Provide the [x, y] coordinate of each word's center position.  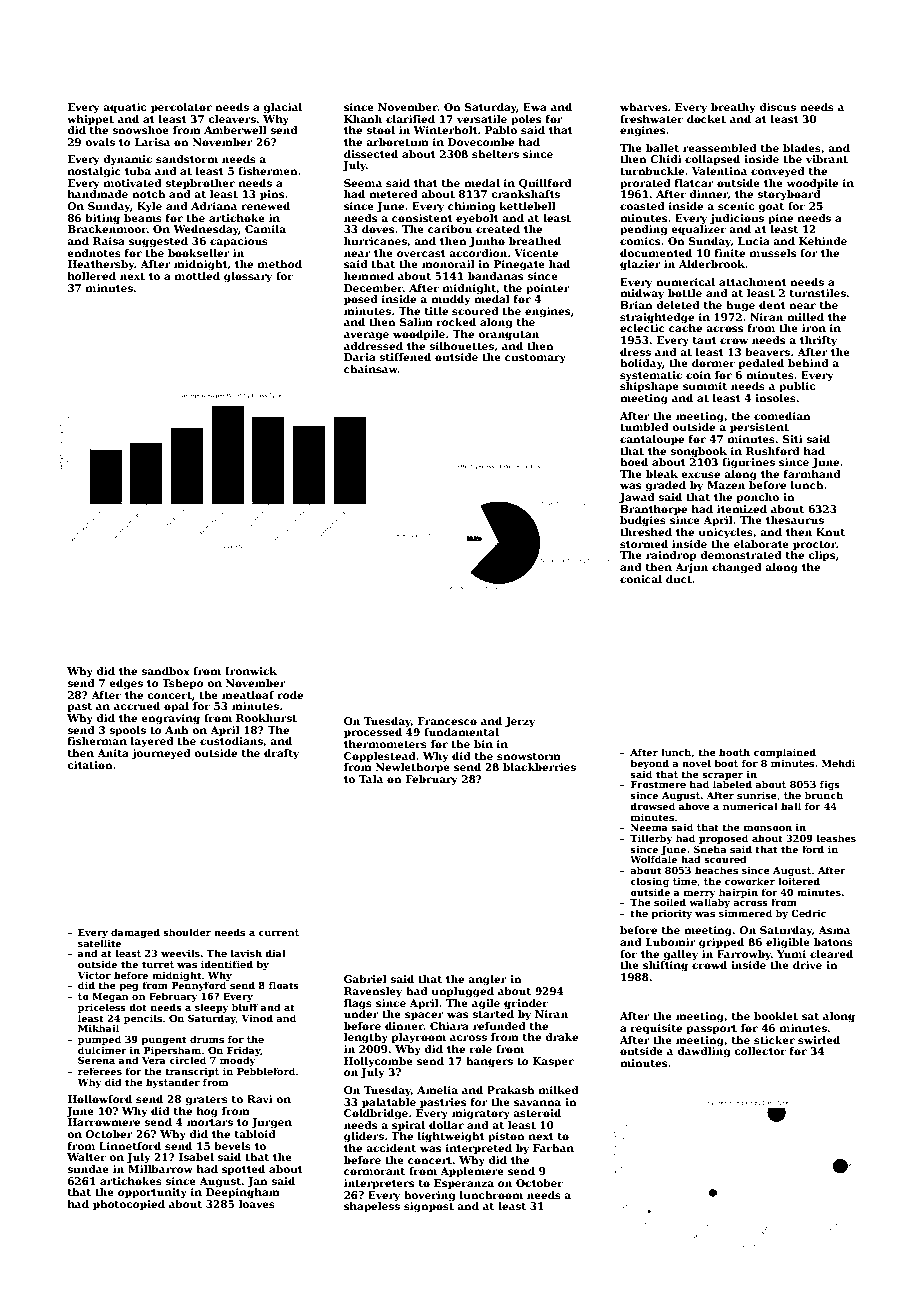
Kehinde [823, 241]
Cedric [808, 913]
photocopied [129, 1205]
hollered [92, 276]
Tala [371, 779]
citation [90, 765]
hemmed [369, 276]
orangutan [508, 336]
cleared [831, 954]
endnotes [94, 253]
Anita [113, 753]
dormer [713, 363]
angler [487, 980]
